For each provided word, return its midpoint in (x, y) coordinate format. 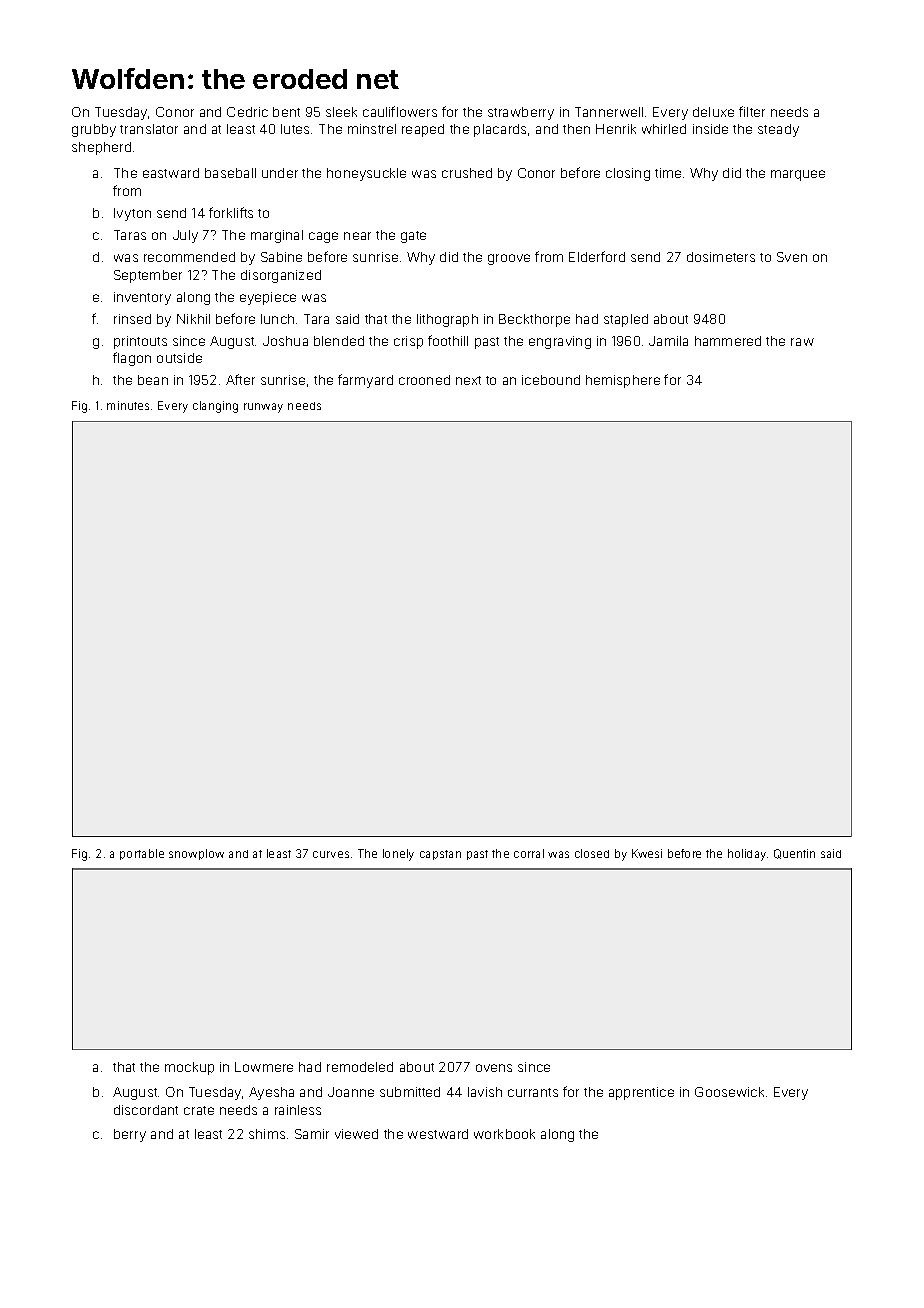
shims (267, 1134)
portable (142, 854)
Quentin (794, 854)
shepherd (101, 148)
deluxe (713, 112)
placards (500, 130)
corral (529, 853)
